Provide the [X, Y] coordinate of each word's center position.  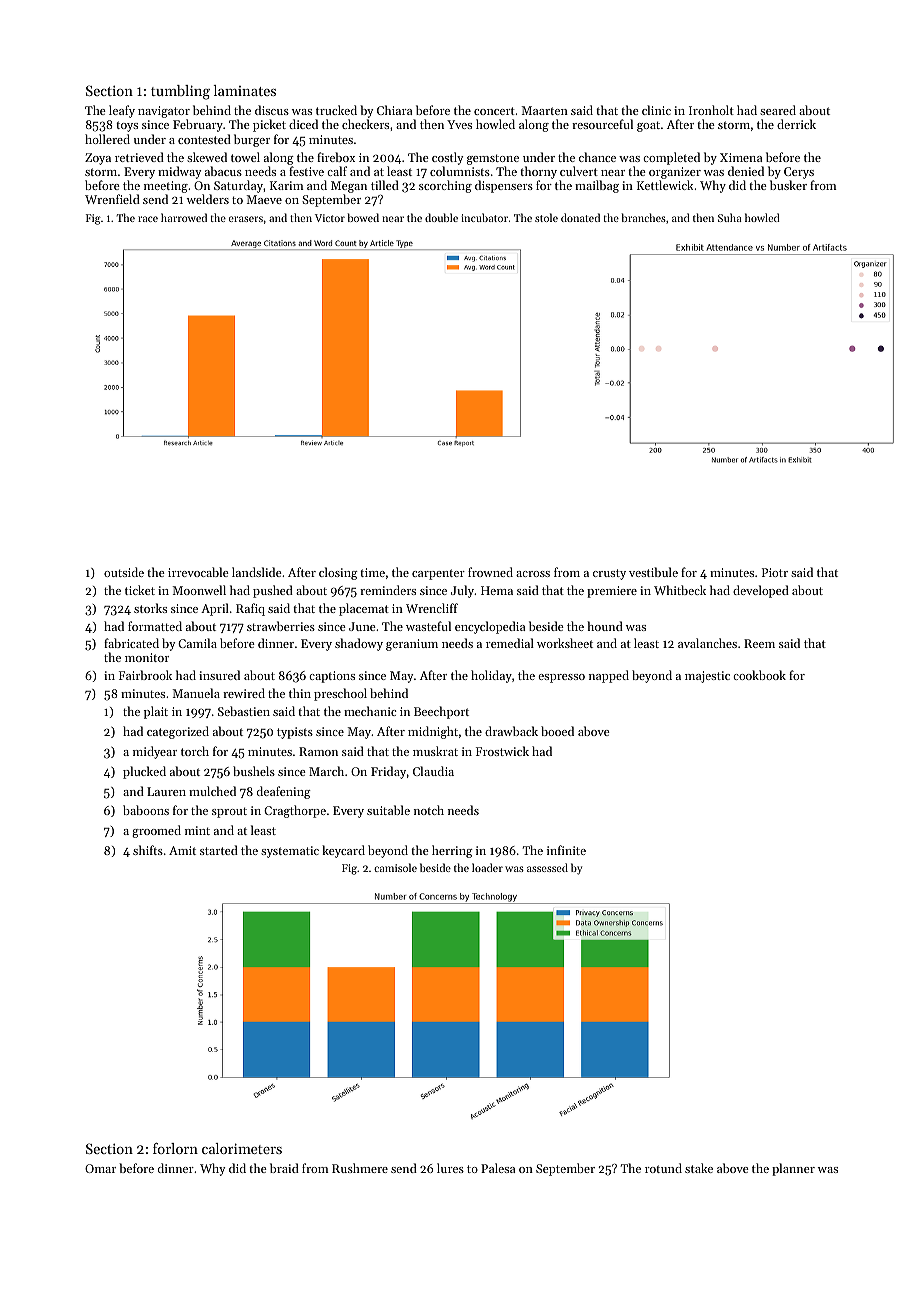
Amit [182, 850]
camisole [395, 867]
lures [450, 1168]
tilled [385, 185]
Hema [497, 590]
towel [245, 157]
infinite [566, 850]
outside [124, 572]
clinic [656, 110]
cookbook [759, 675]
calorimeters [242, 1148]
